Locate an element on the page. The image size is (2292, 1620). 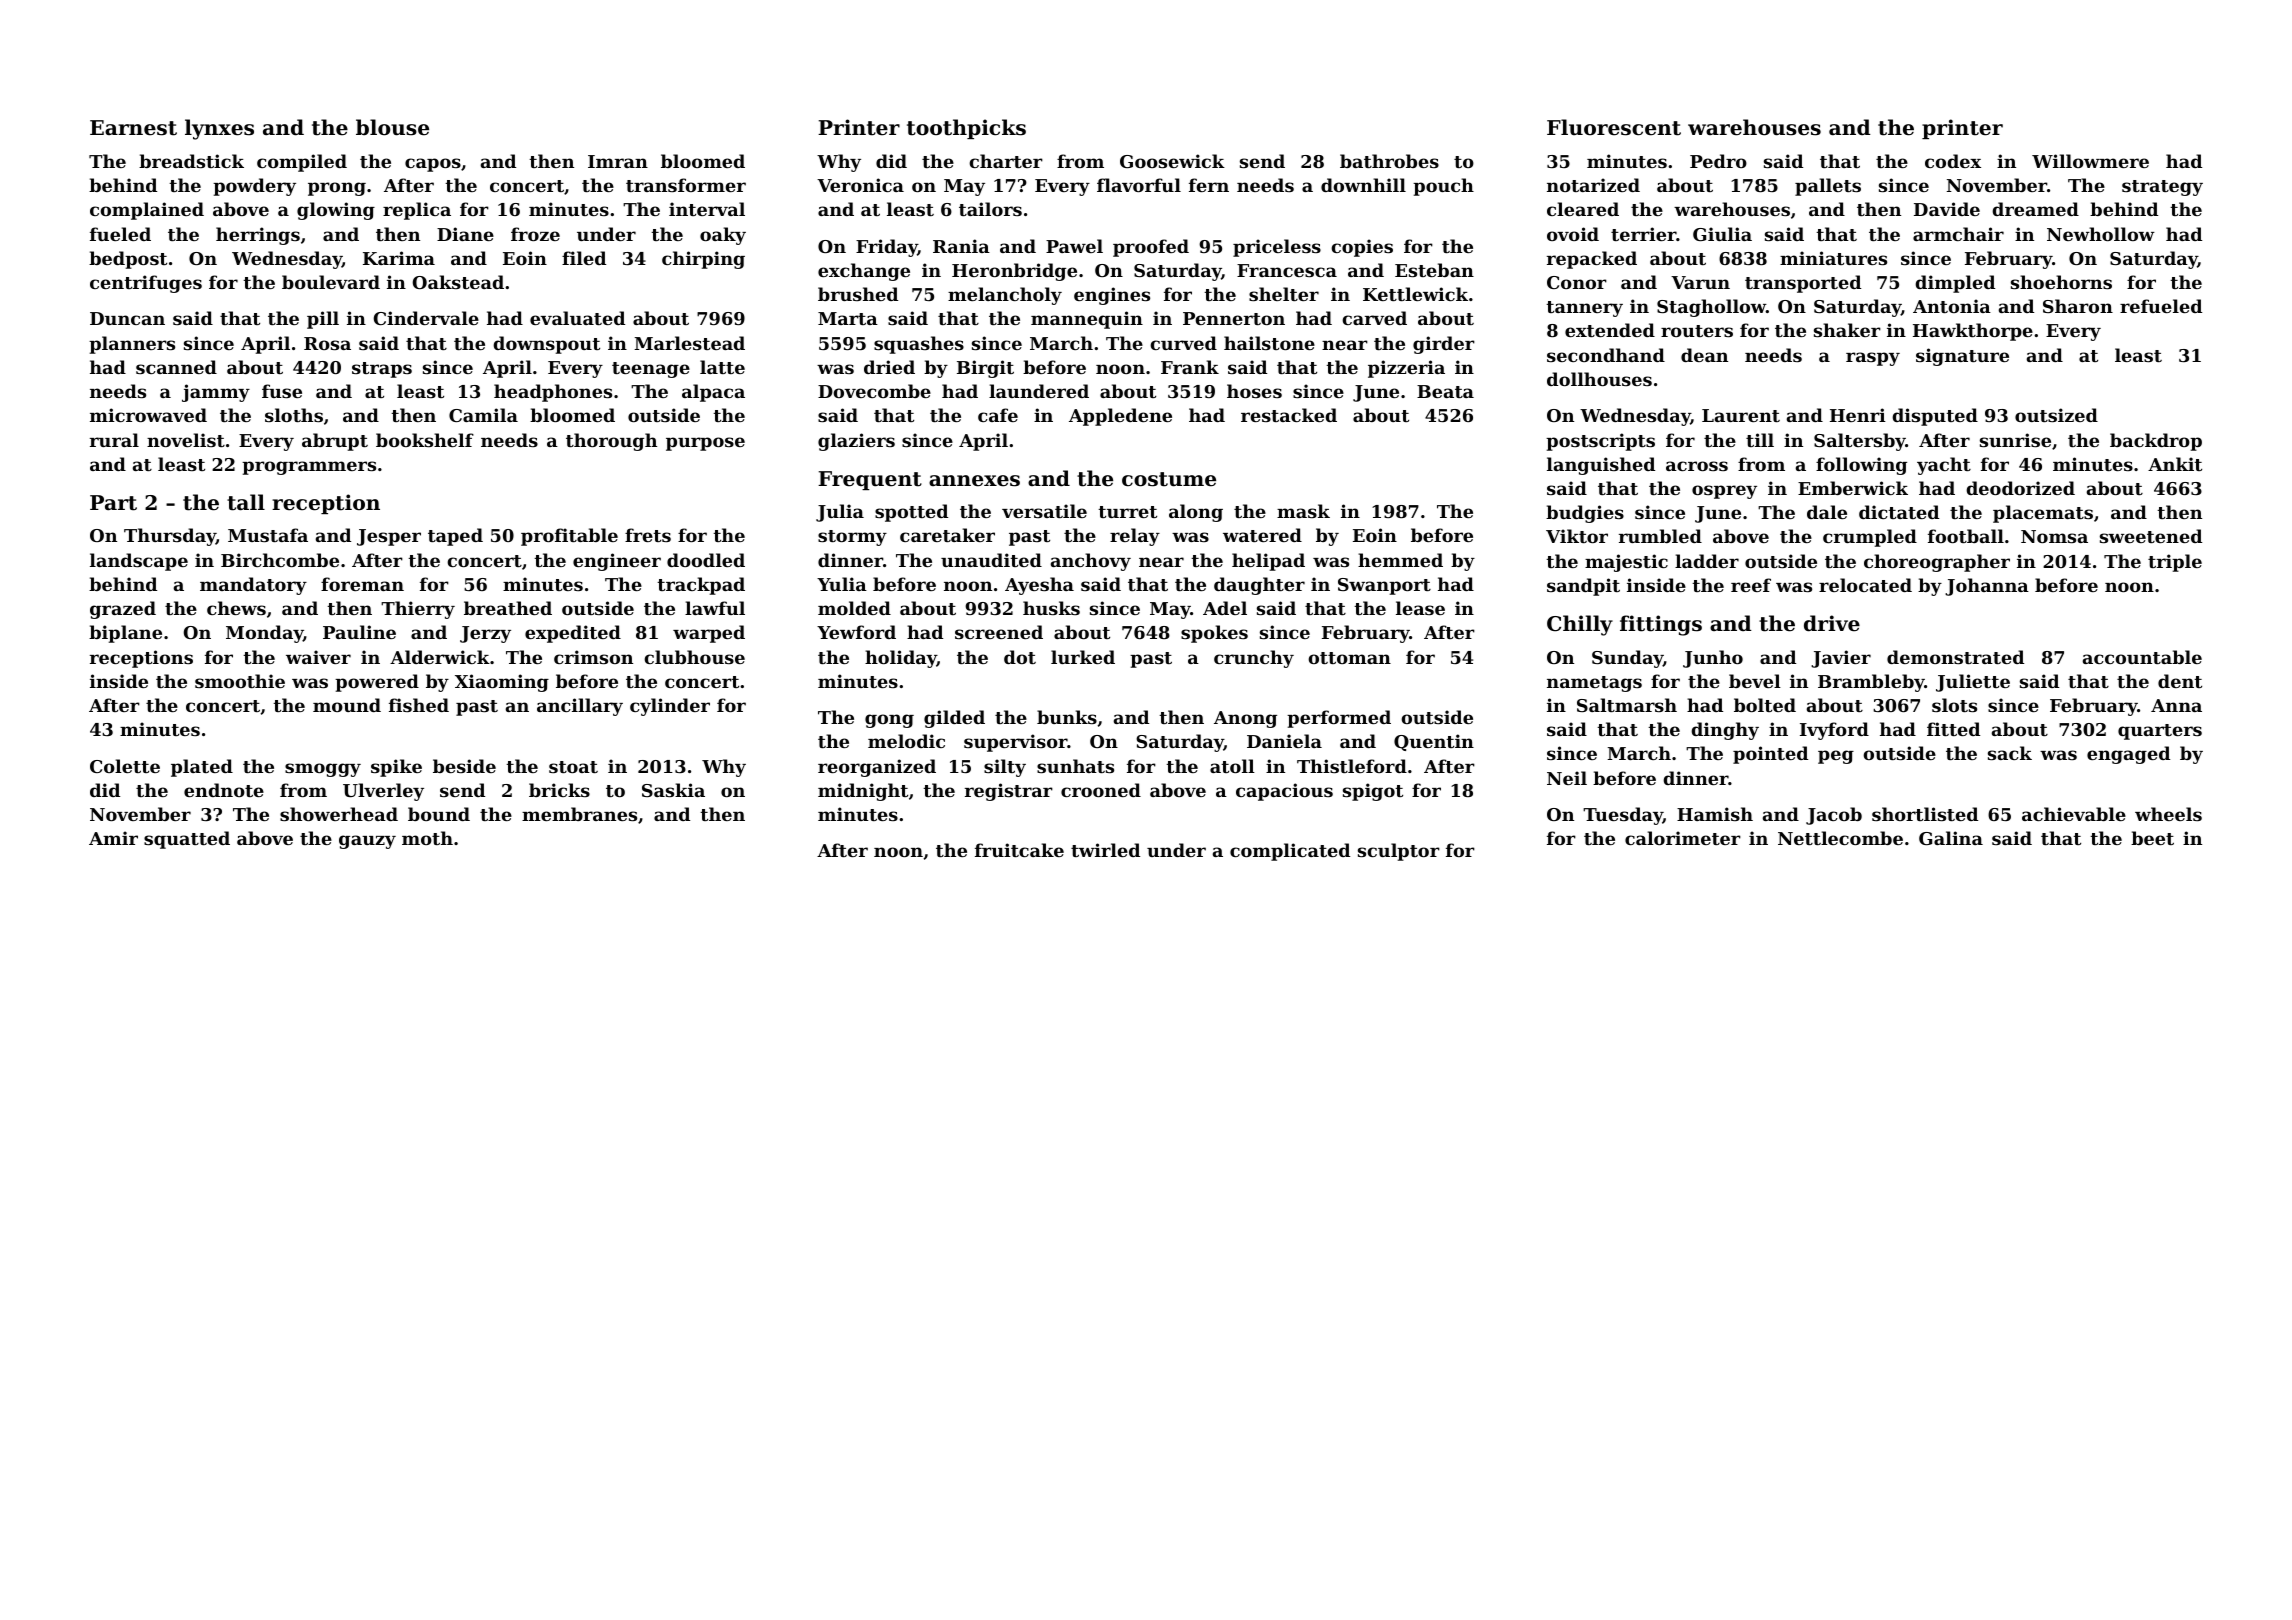
toothpicks is located at coordinates (966, 129).
